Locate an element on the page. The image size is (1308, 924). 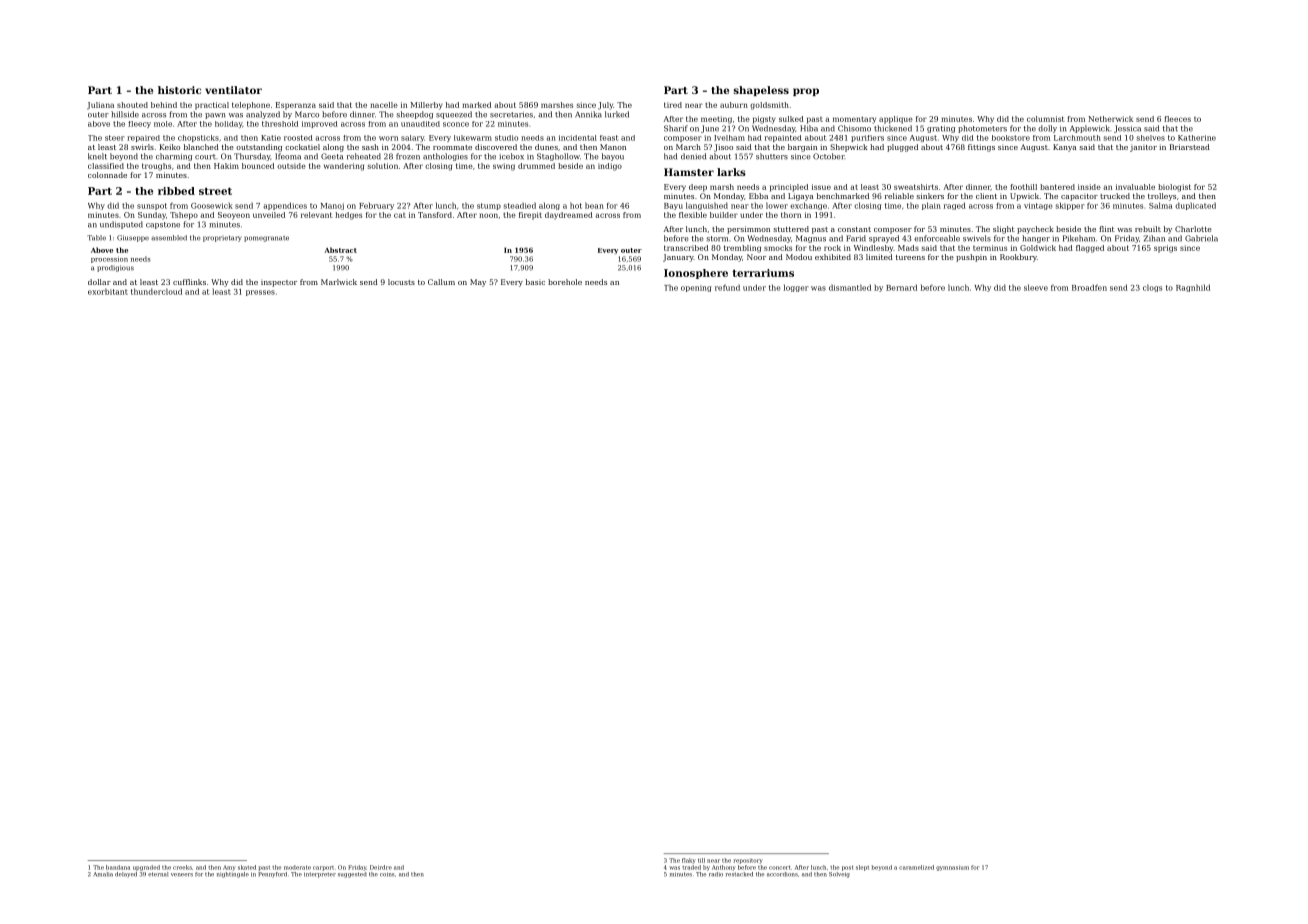
exorbitant is located at coordinates (108, 291).
